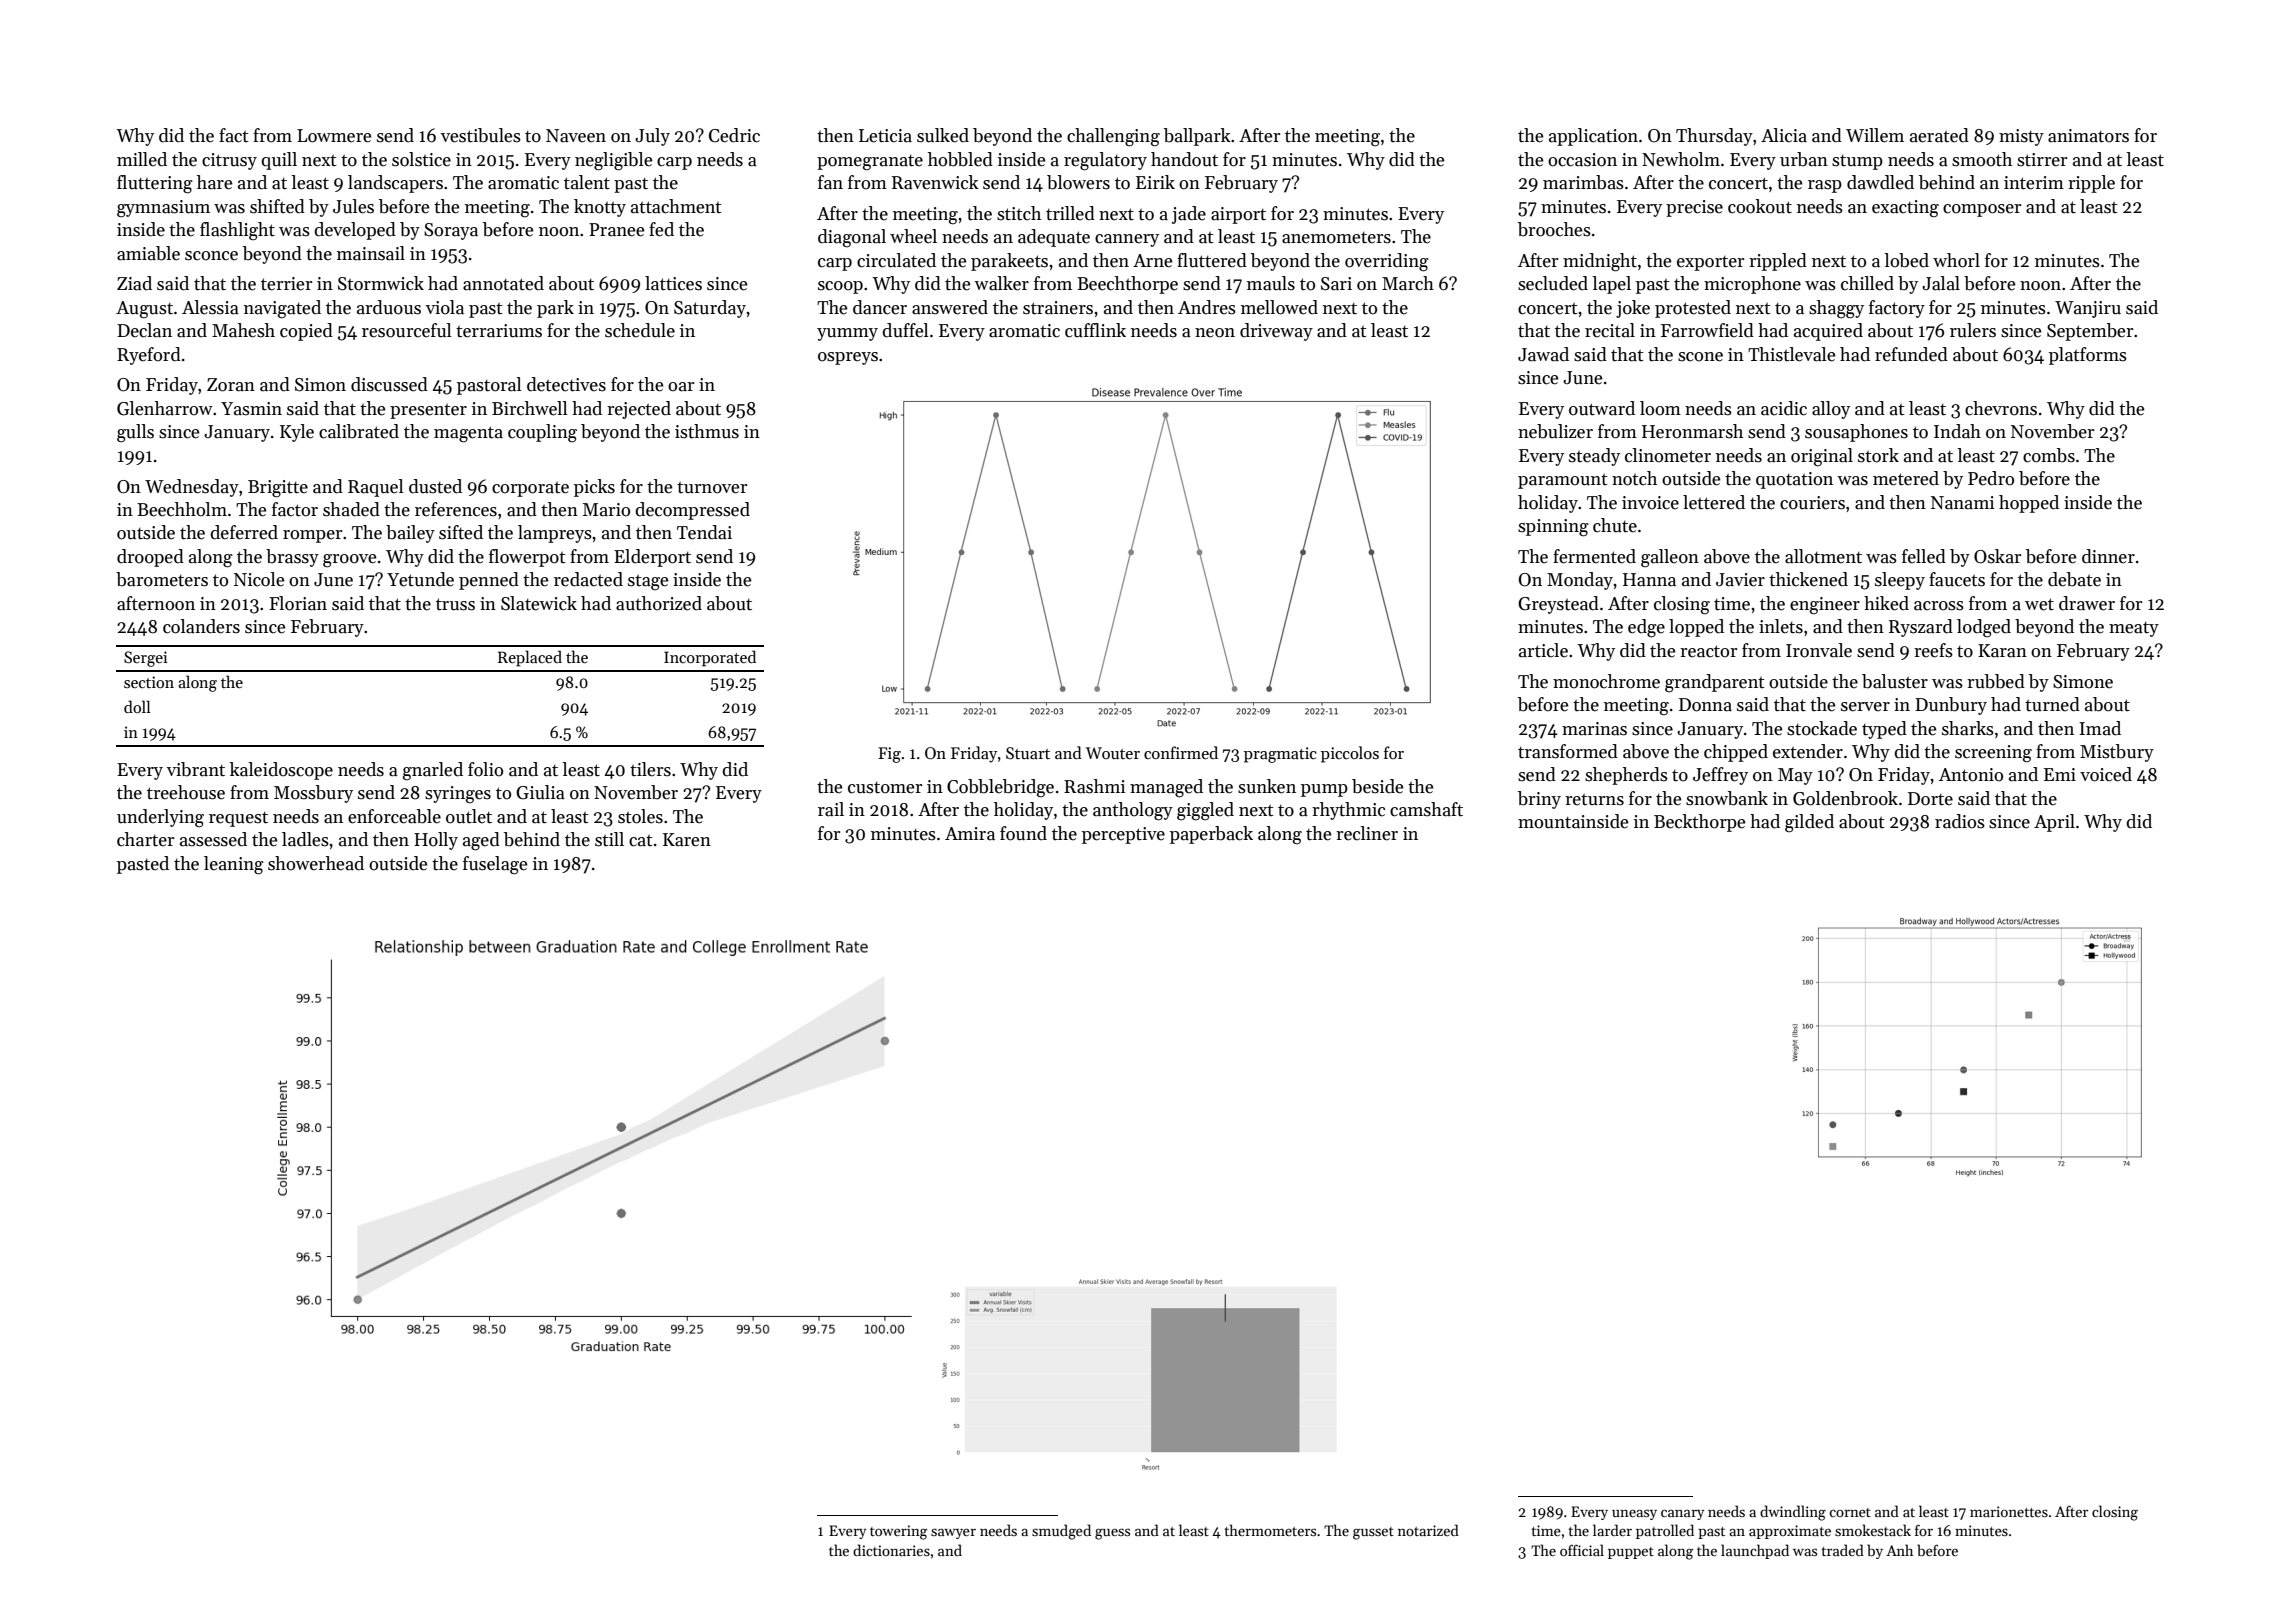 The image size is (2282, 1614). Describe the element at coordinates (1184, 159) in the screenshot. I see `handout` at that location.
